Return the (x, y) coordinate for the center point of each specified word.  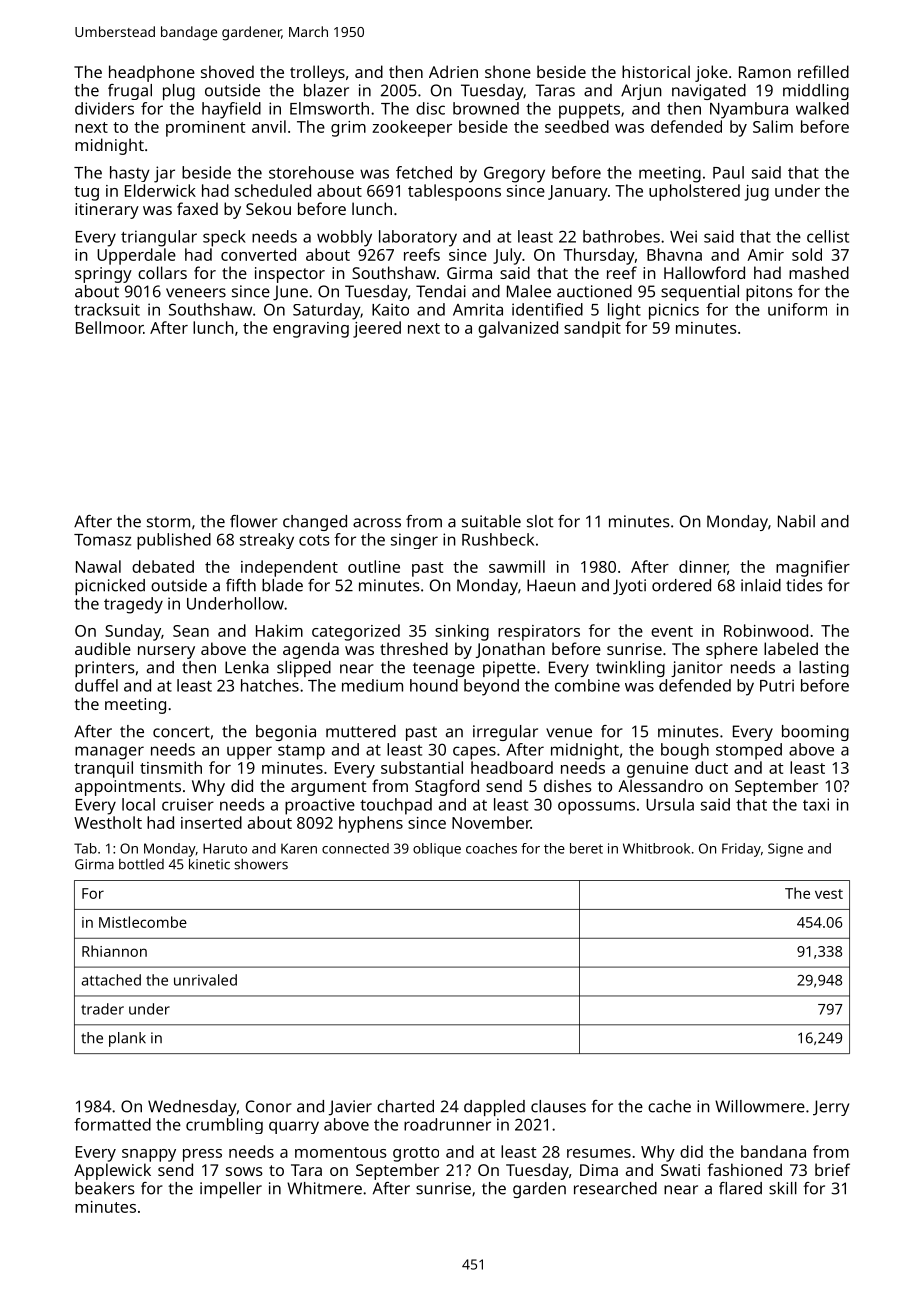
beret (586, 848)
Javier (350, 1108)
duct (711, 767)
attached (111, 980)
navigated (709, 92)
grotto (416, 1154)
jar (164, 174)
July (507, 256)
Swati (680, 1170)
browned (486, 108)
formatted (112, 1124)
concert (181, 732)
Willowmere (760, 1106)
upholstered (694, 192)
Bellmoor (109, 327)
